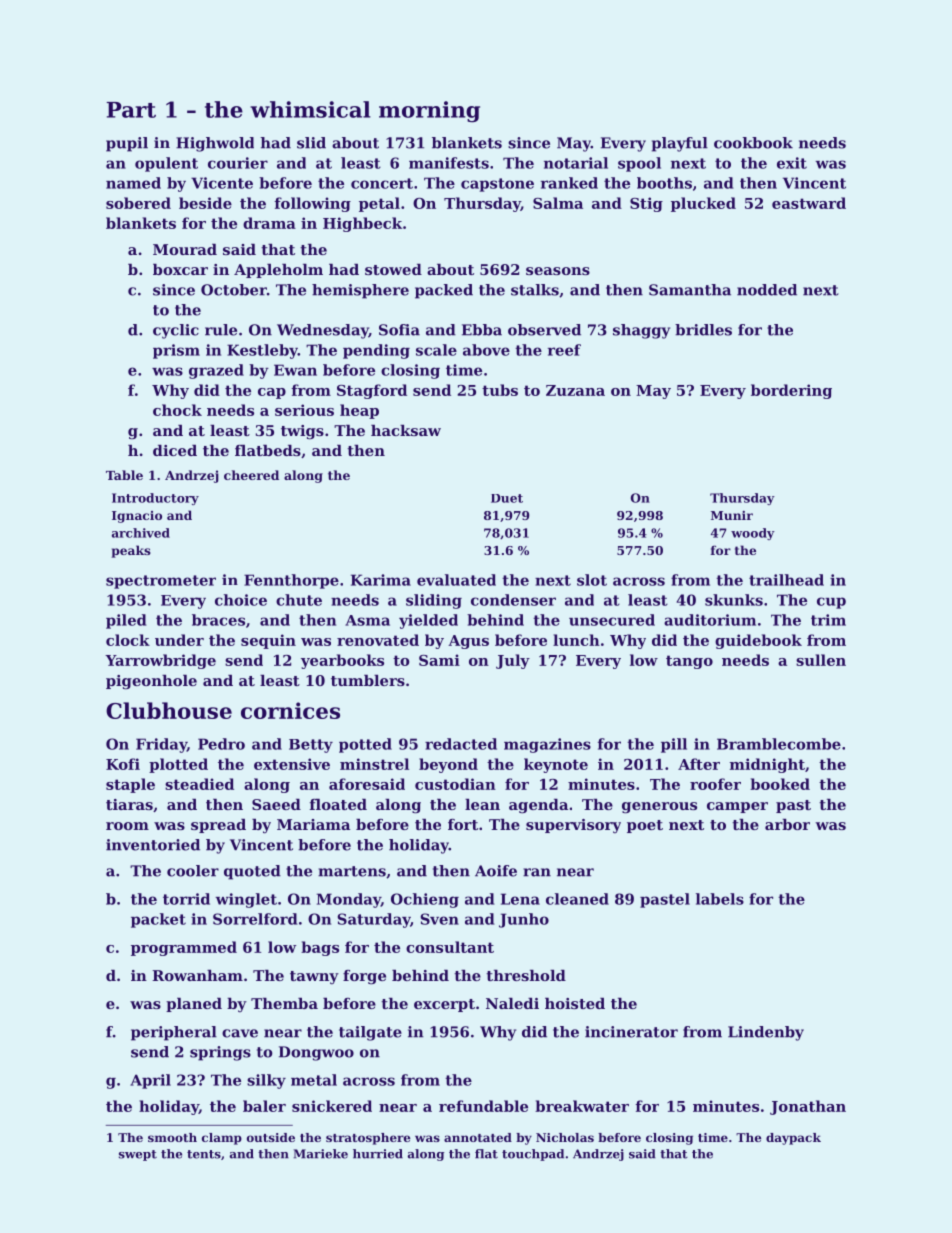  What do you see at coordinates (674, 745) in the screenshot?
I see `pill` at bounding box center [674, 745].
